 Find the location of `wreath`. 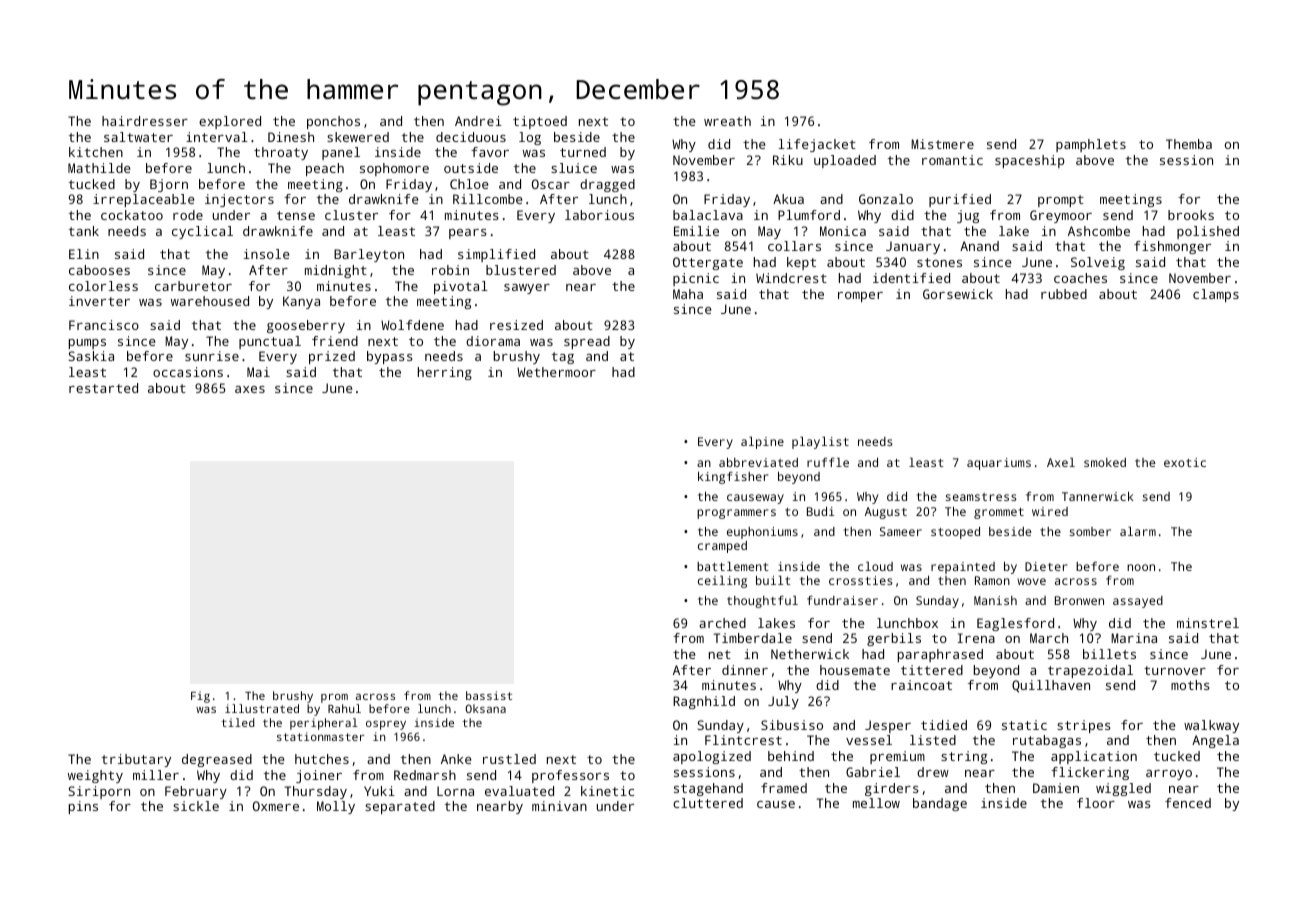

wreath is located at coordinates (727, 121).
